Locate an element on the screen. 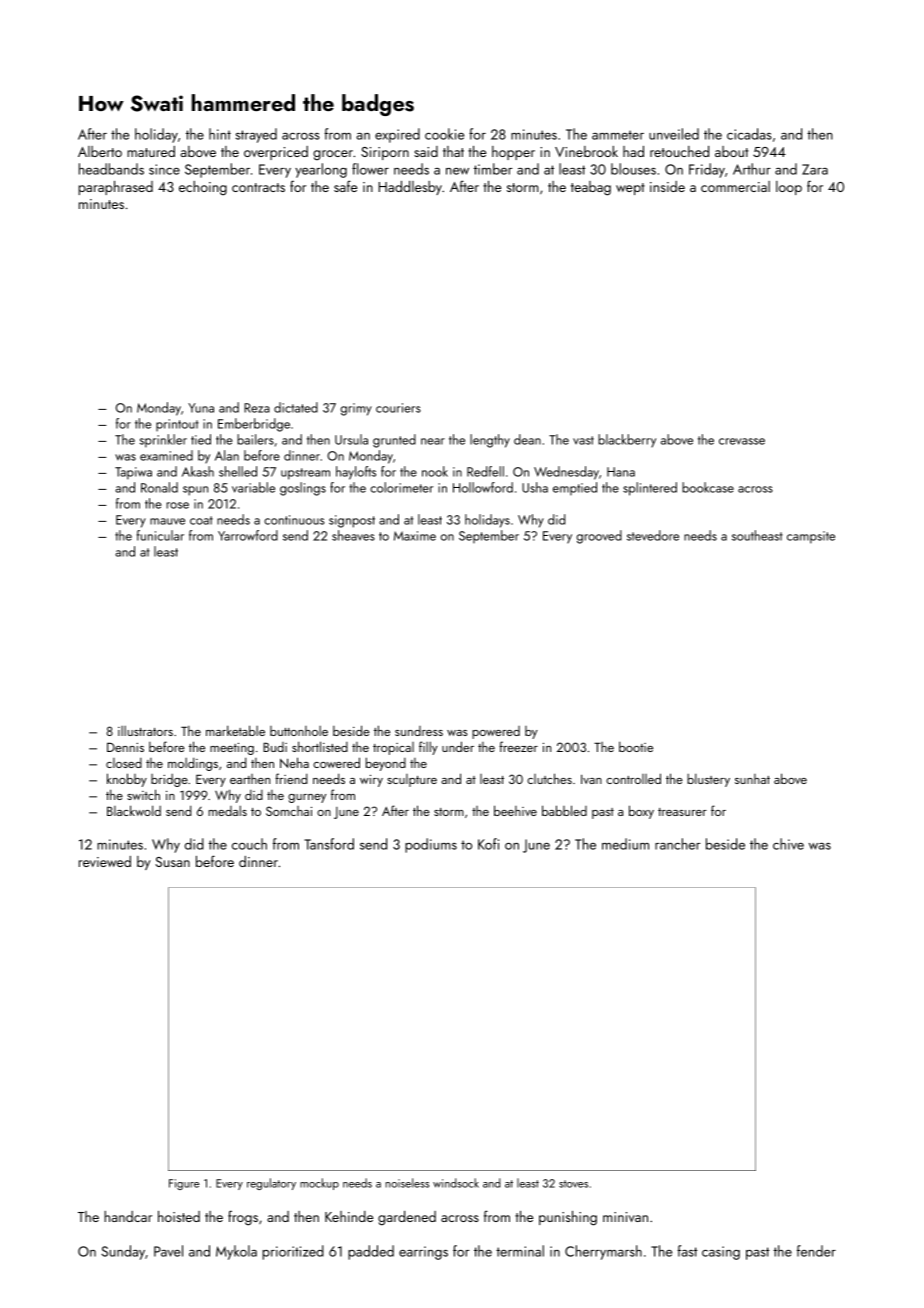 This screenshot has width=924, height=1308. sundress is located at coordinates (419, 731).
